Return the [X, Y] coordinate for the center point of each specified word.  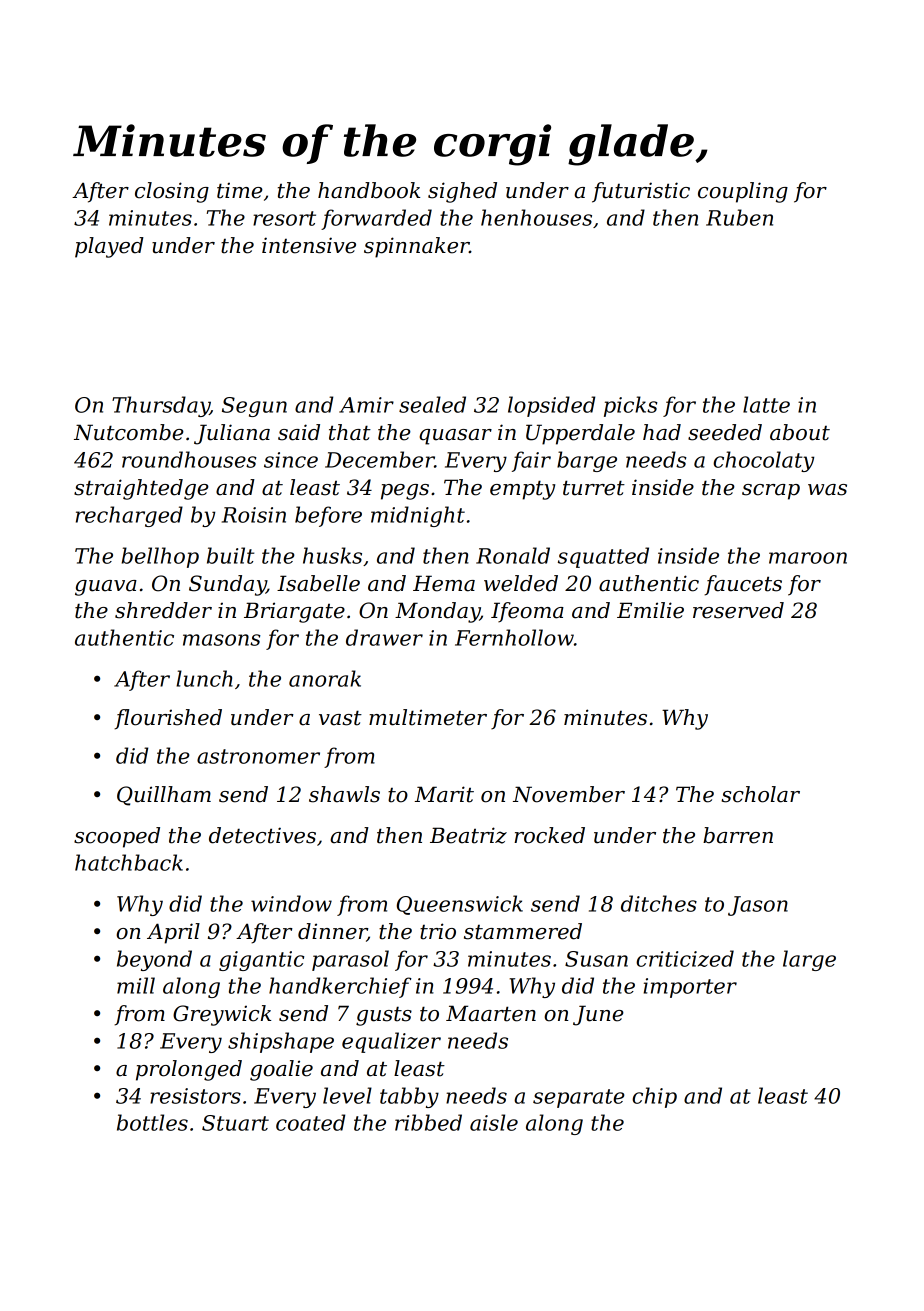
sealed [432, 404]
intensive [309, 245]
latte [766, 404]
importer [690, 988]
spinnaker [416, 247]
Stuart [235, 1123]
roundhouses [189, 459]
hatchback [129, 862]
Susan [596, 959]
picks [631, 406]
